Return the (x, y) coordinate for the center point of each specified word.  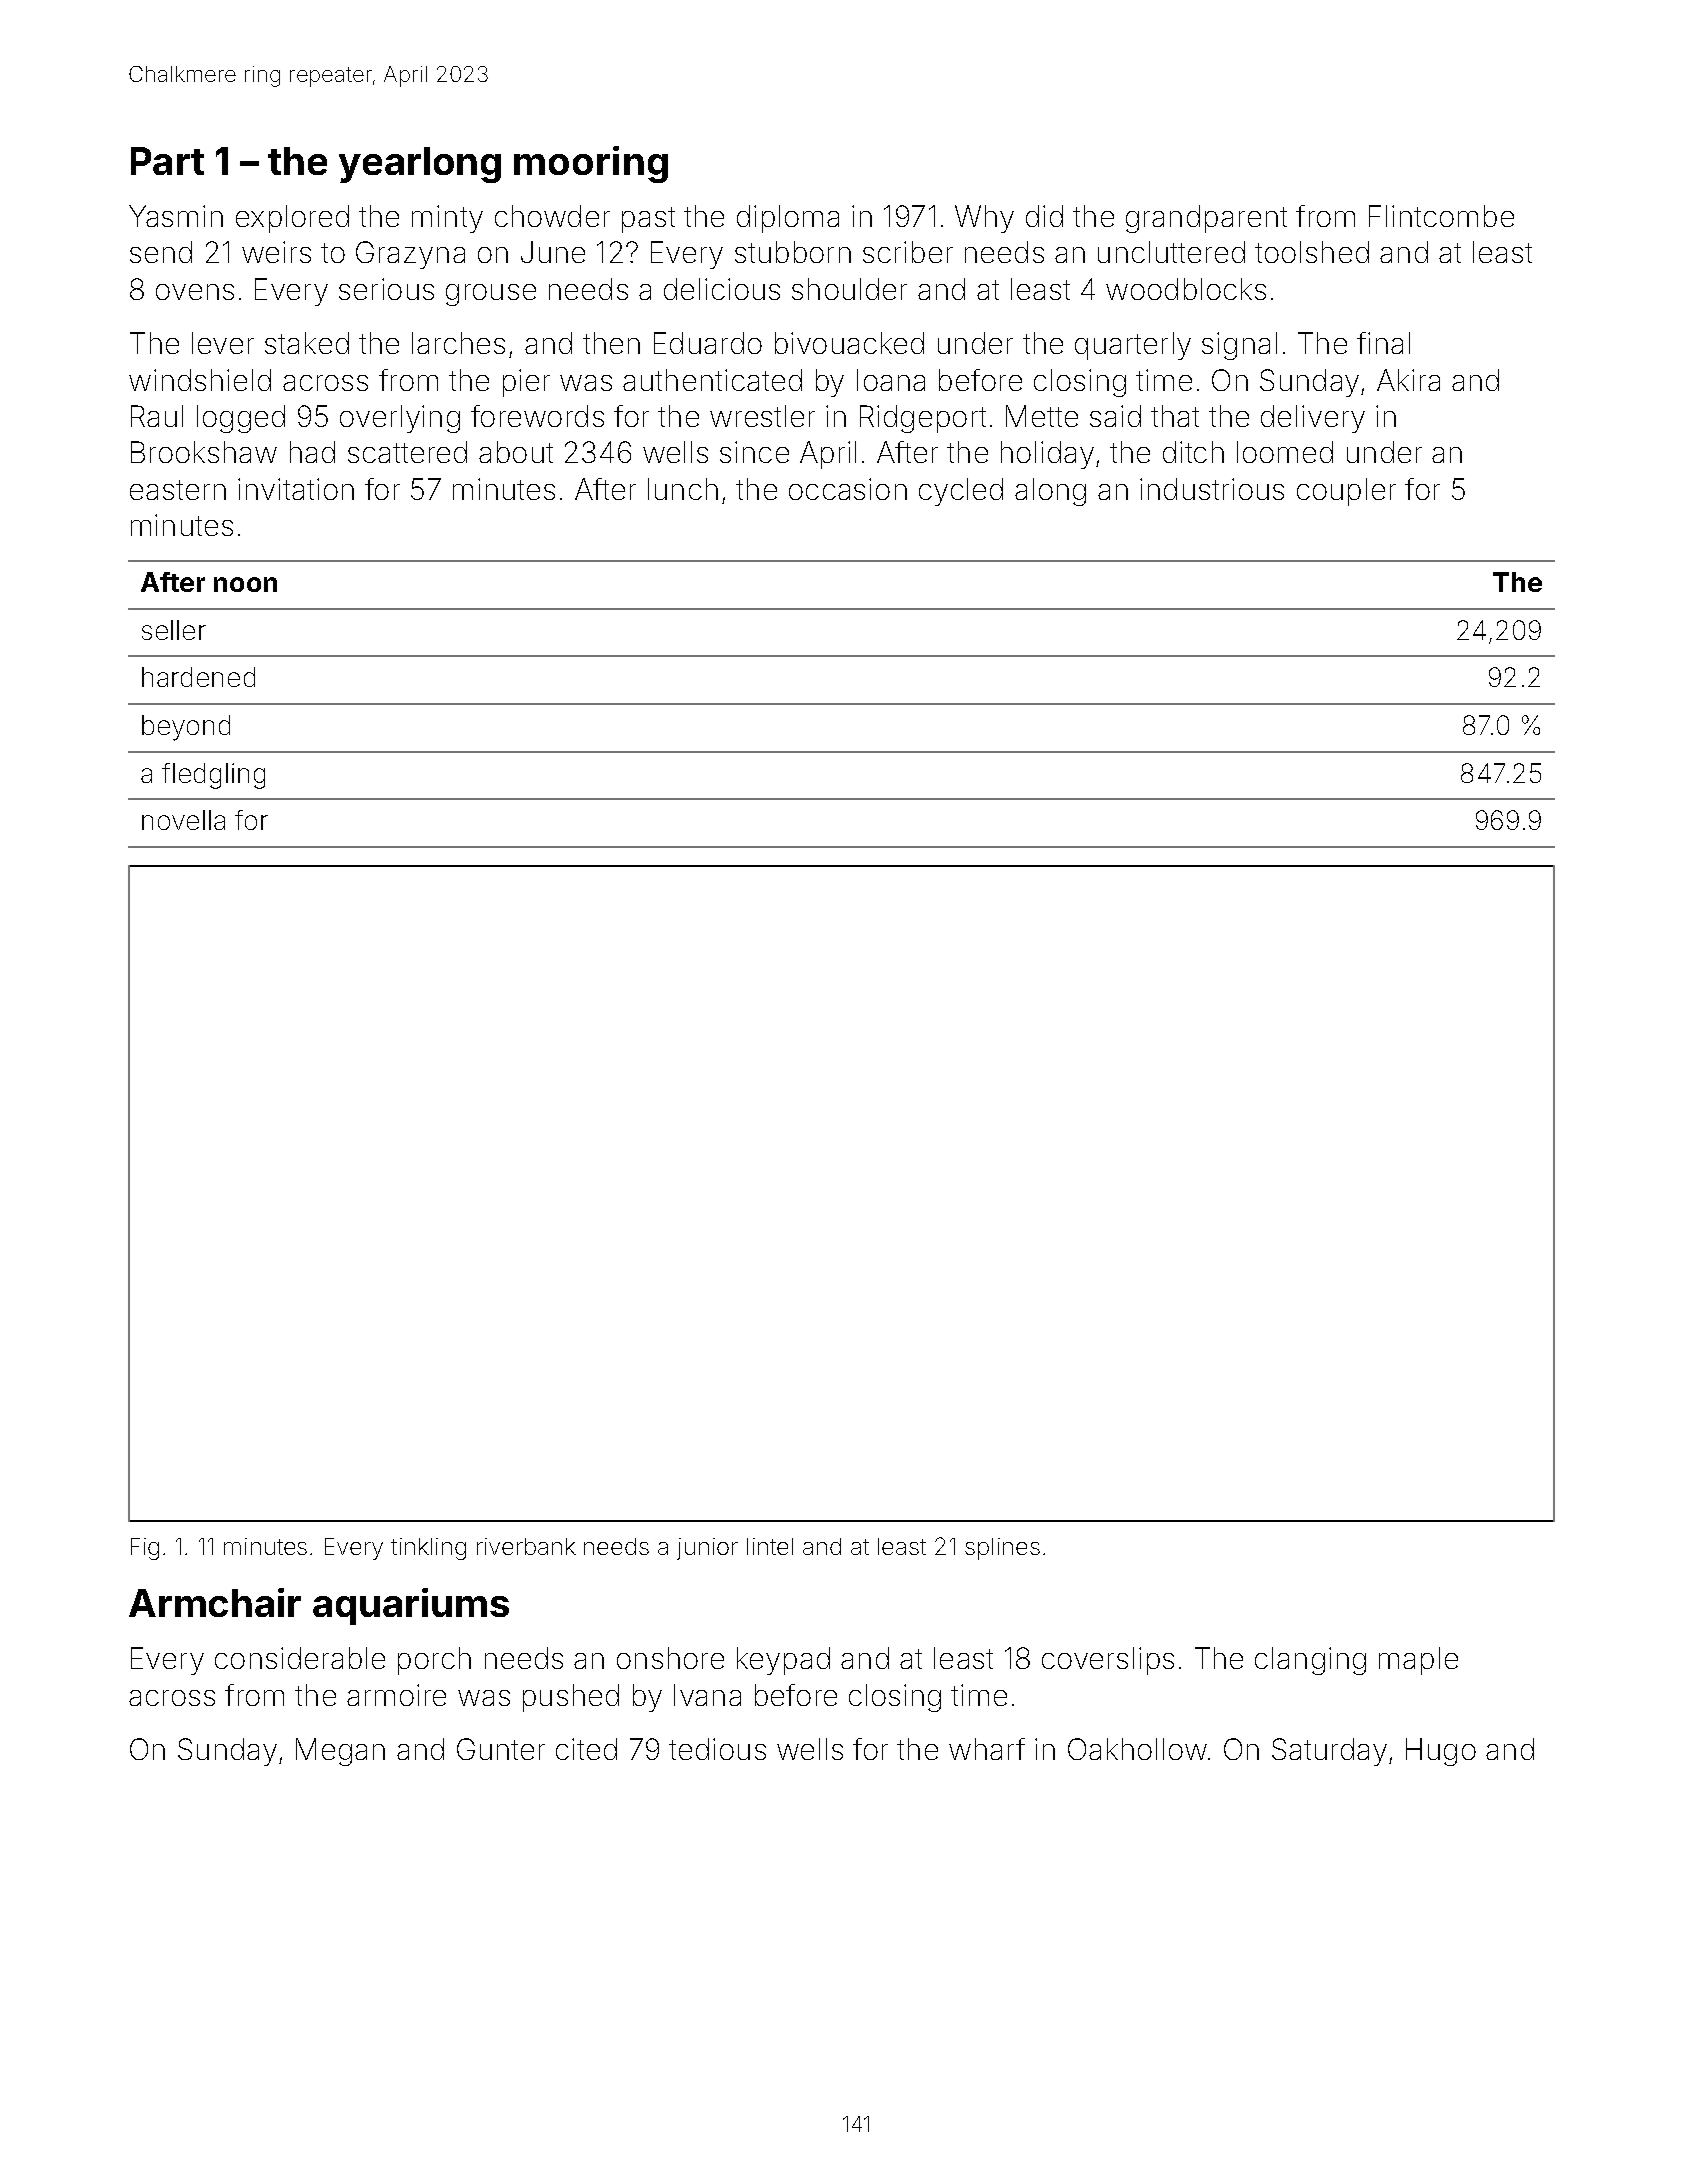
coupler (1346, 492)
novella (183, 820)
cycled (961, 492)
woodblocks (1186, 289)
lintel (770, 1546)
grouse (491, 295)
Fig (145, 1549)
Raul (157, 416)
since (754, 452)
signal (1239, 346)
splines (1002, 1549)
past (648, 220)
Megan (340, 1752)
